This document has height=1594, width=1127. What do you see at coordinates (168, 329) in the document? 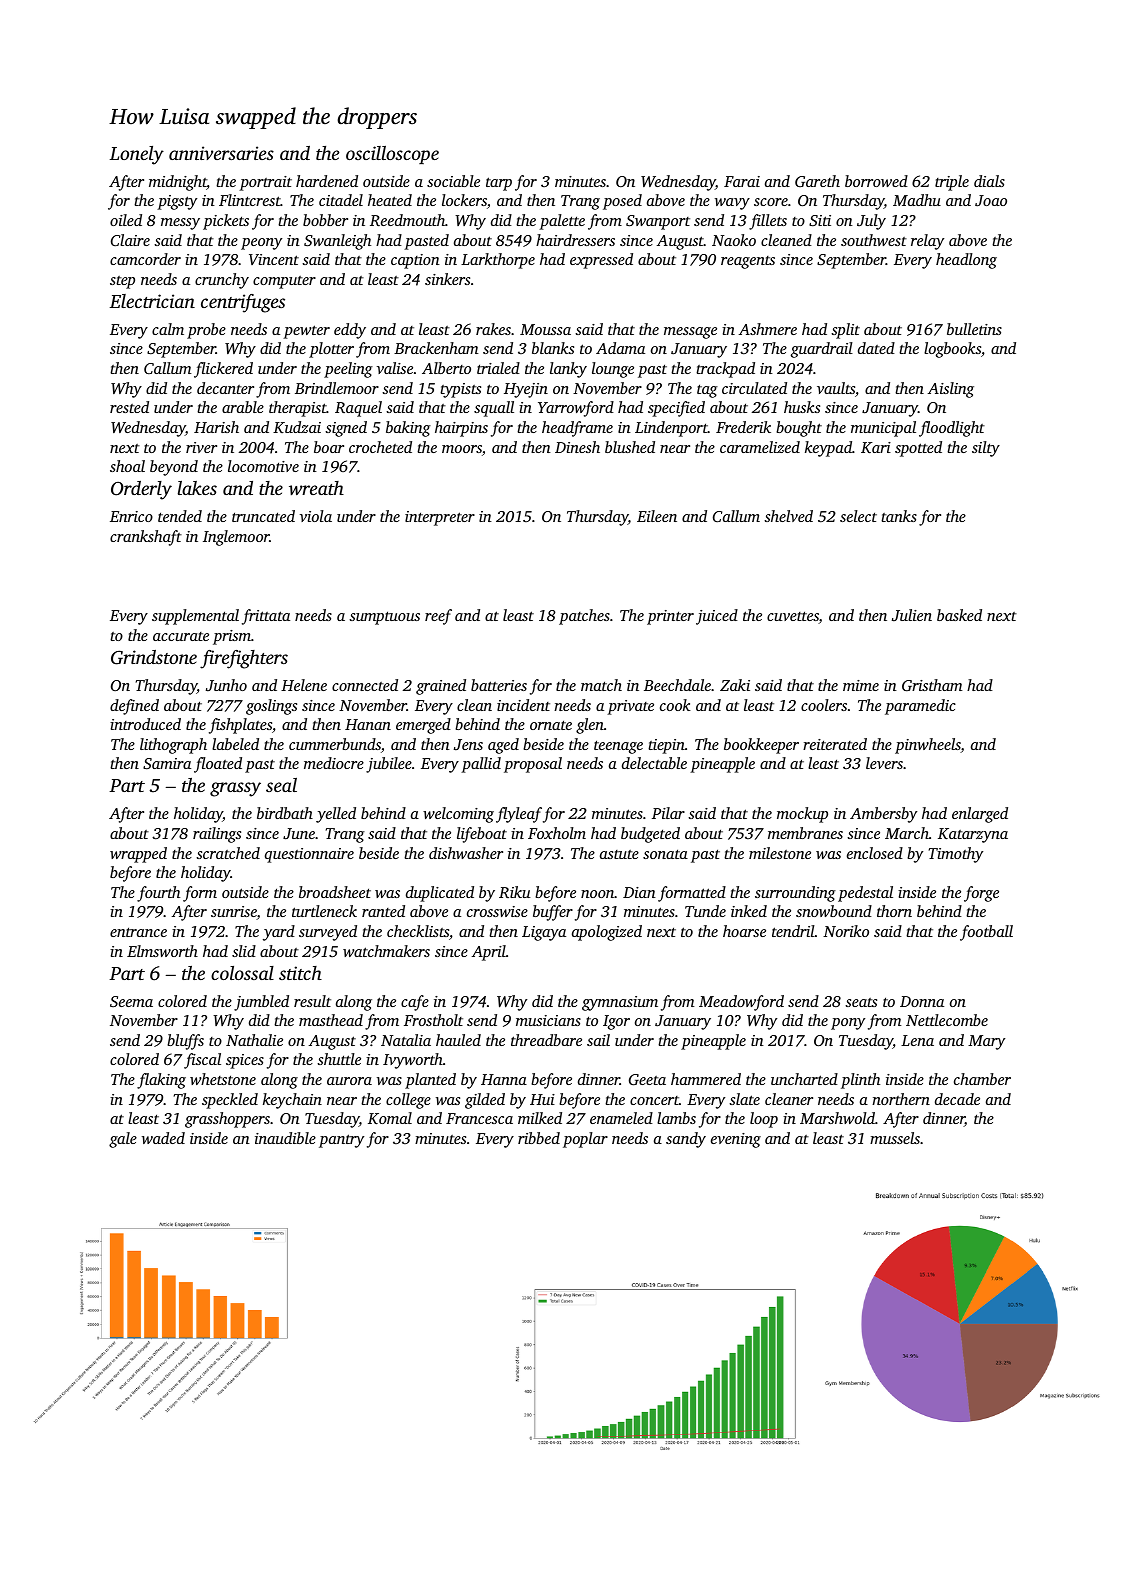
I see `calm` at bounding box center [168, 329].
